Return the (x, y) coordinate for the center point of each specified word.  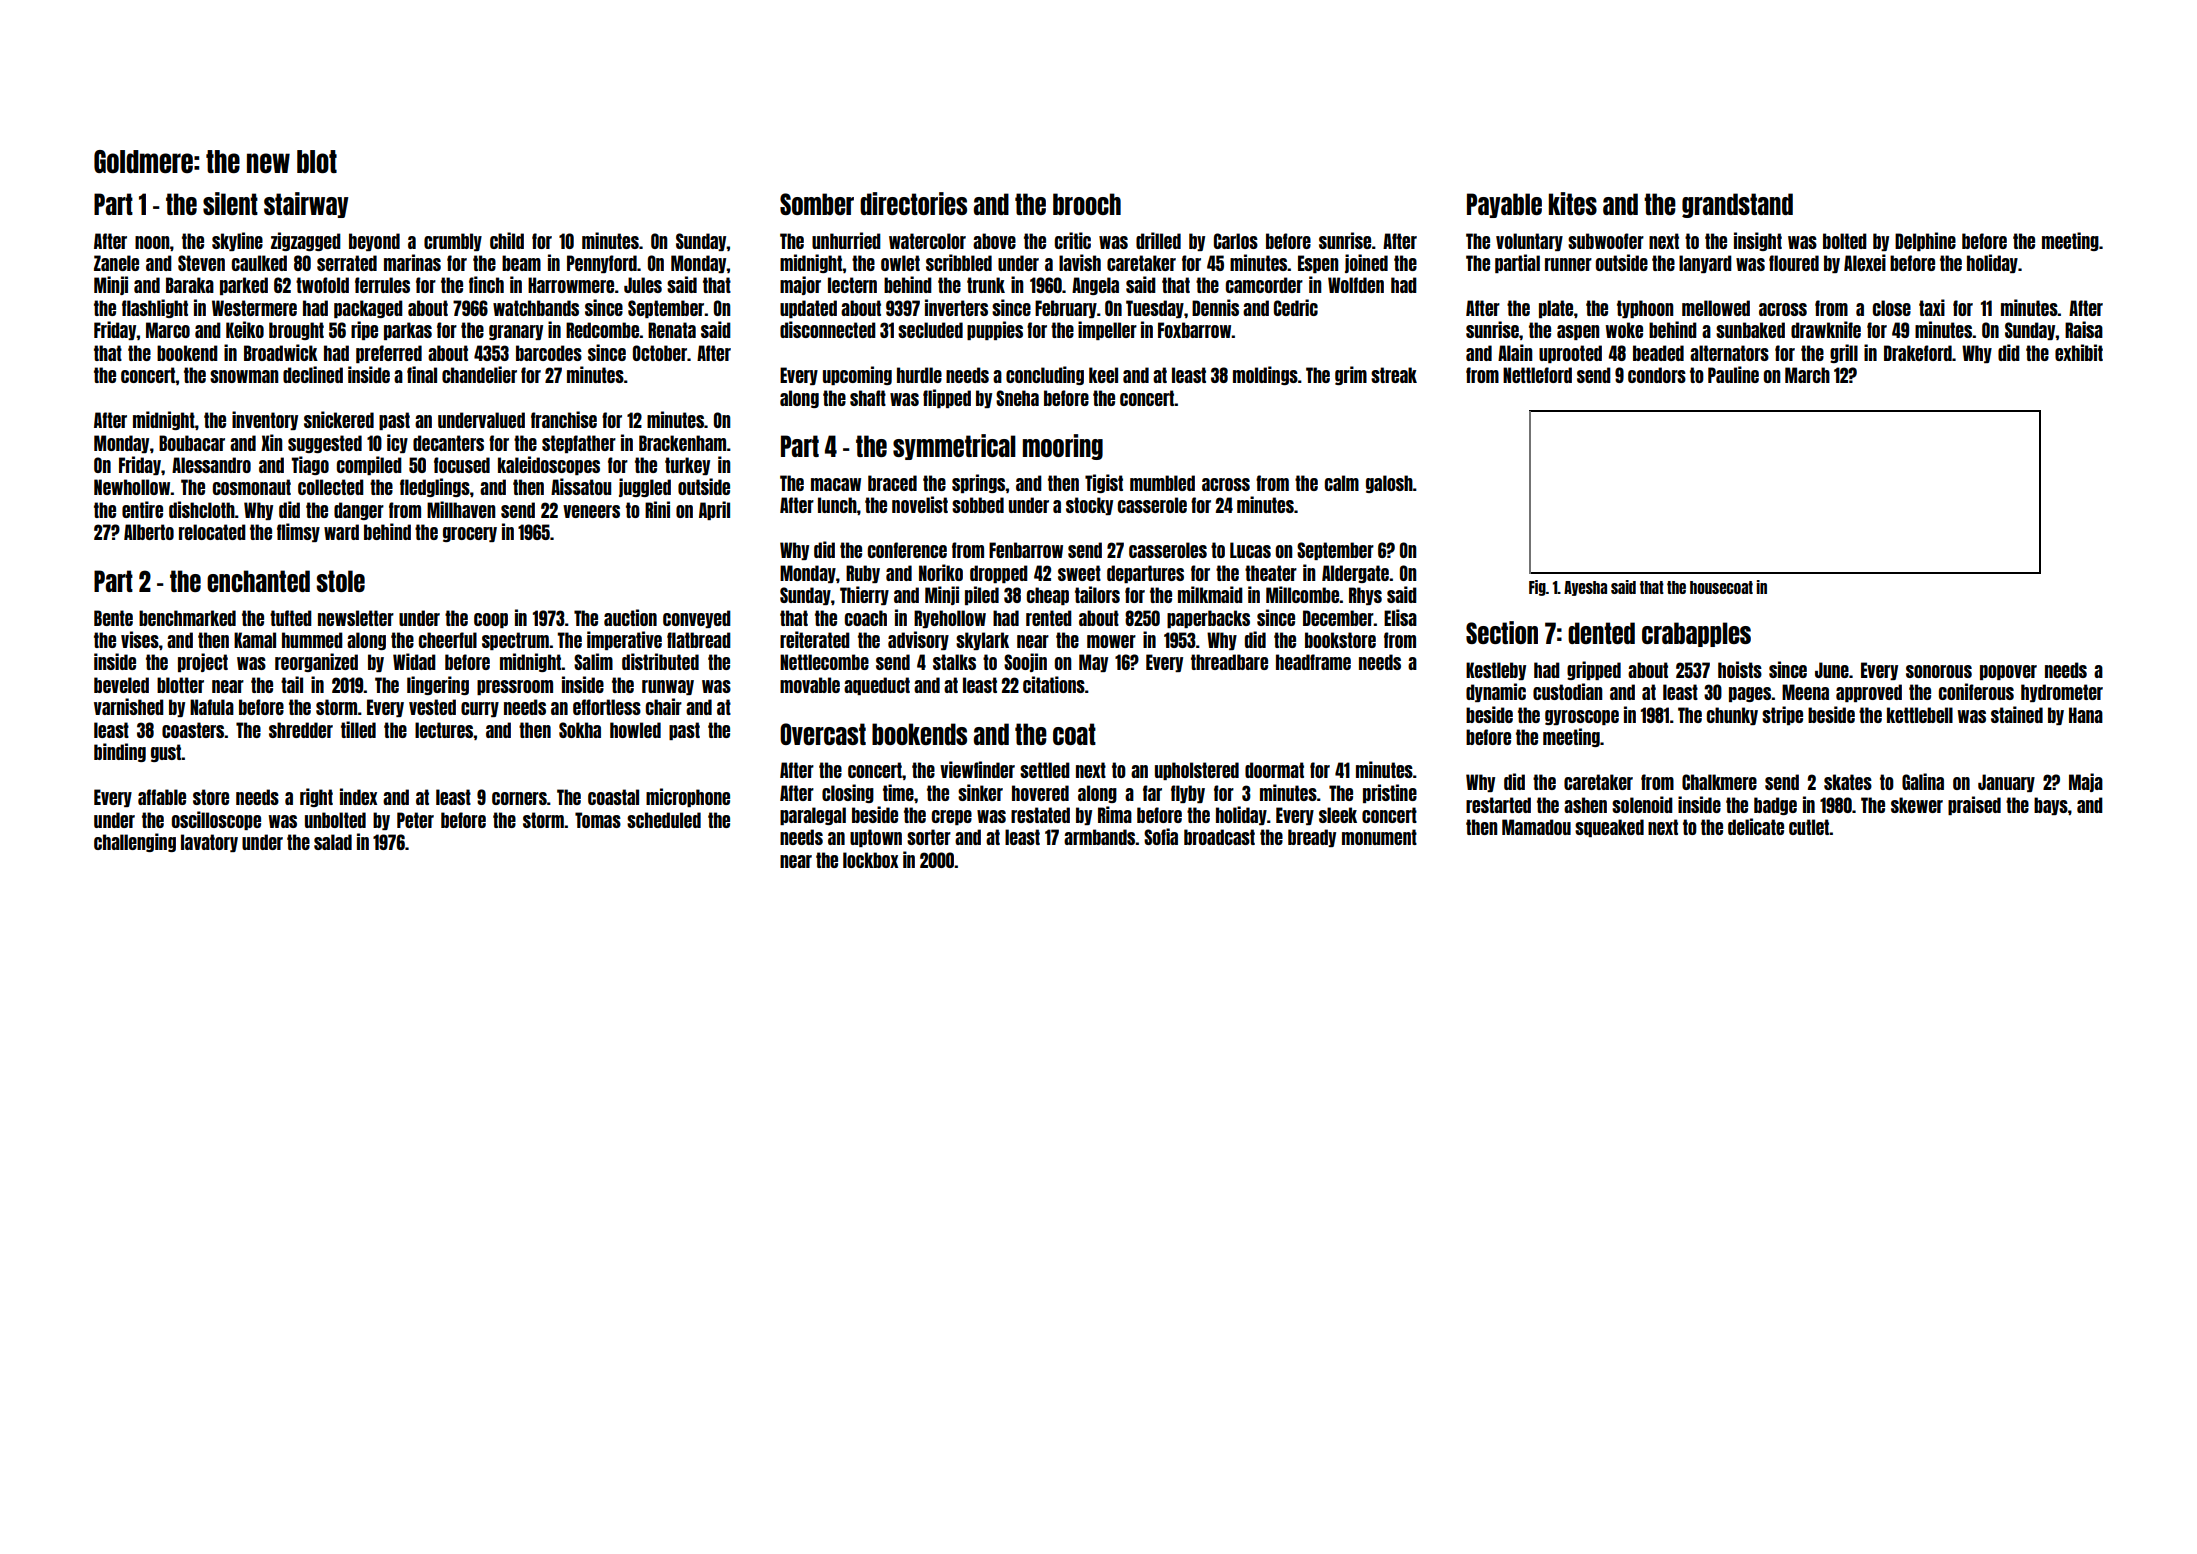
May (1093, 663)
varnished (129, 706)
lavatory (209, 843)
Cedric (1296, 307)
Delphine (1925, 241)
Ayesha (1585, 588)
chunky (1732, 716)
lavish (1080, 262)
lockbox (870, 860)
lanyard (1705, 264)
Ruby (863, 574)
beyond (374, 242)
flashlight (155, 308)
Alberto (149, 532)
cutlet (1809, 827)
